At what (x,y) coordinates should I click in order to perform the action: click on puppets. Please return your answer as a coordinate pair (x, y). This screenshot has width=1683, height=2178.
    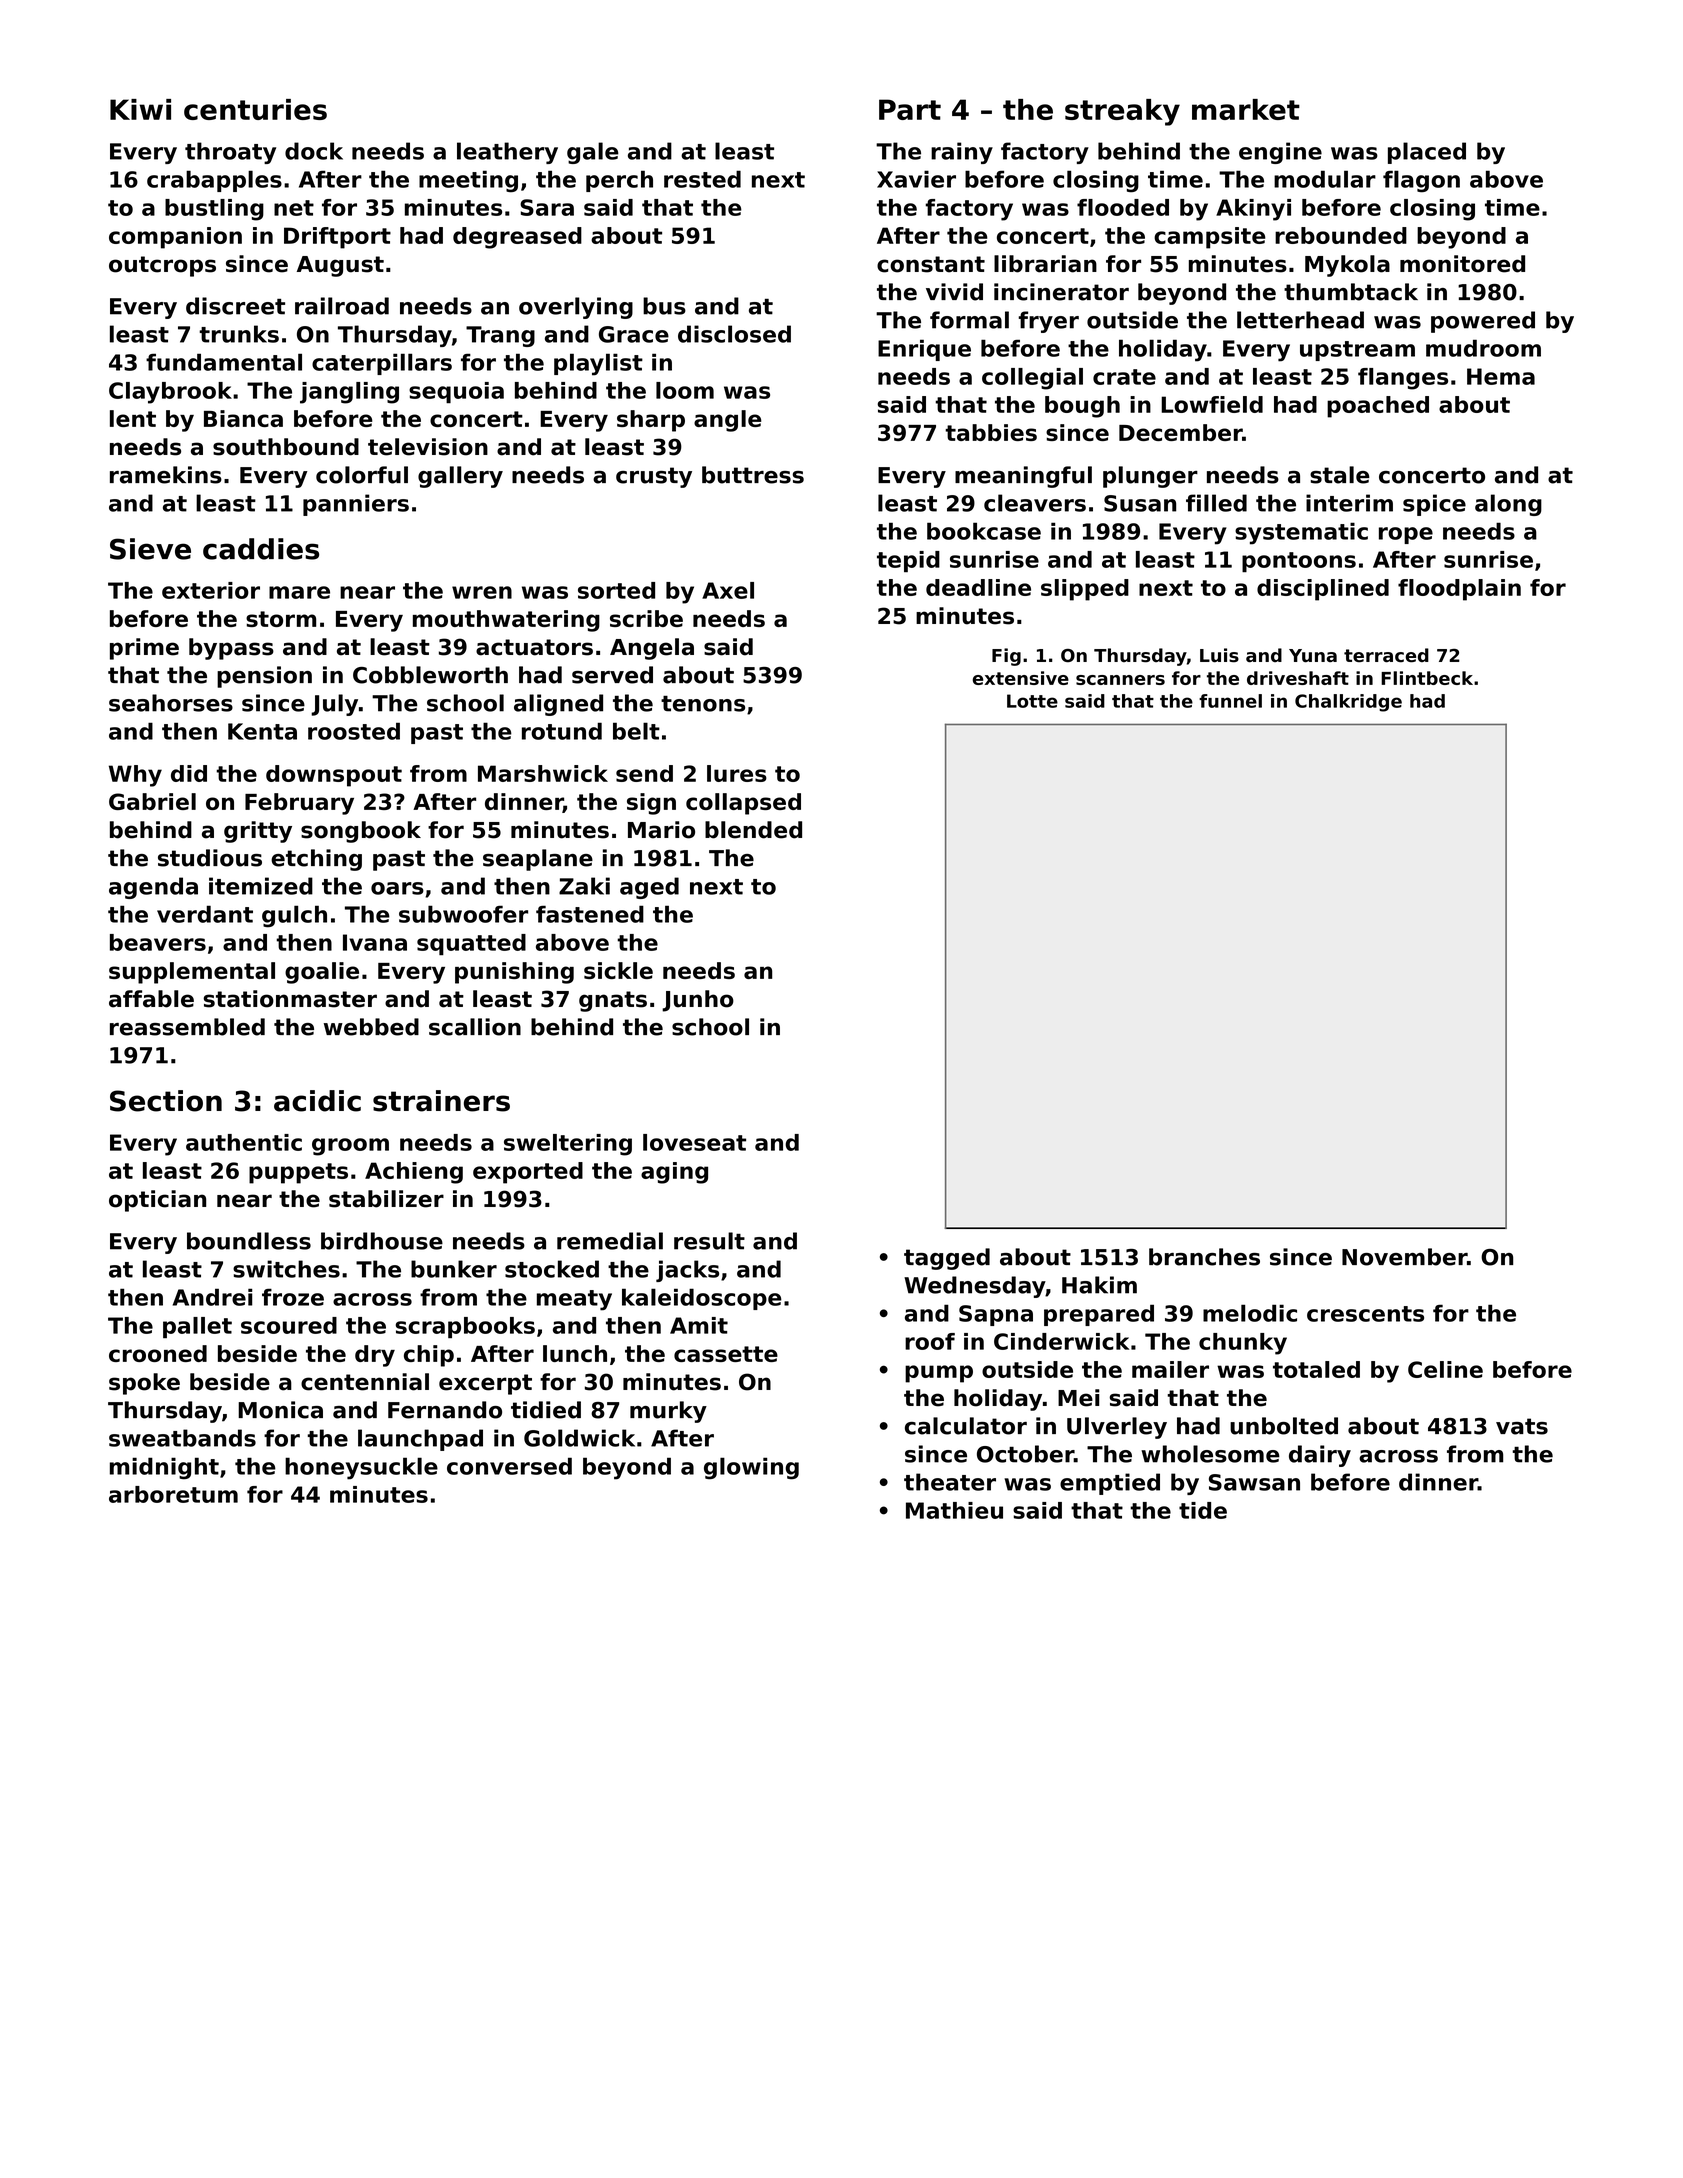
    Looking at the image, I should click on (298, 1173).
